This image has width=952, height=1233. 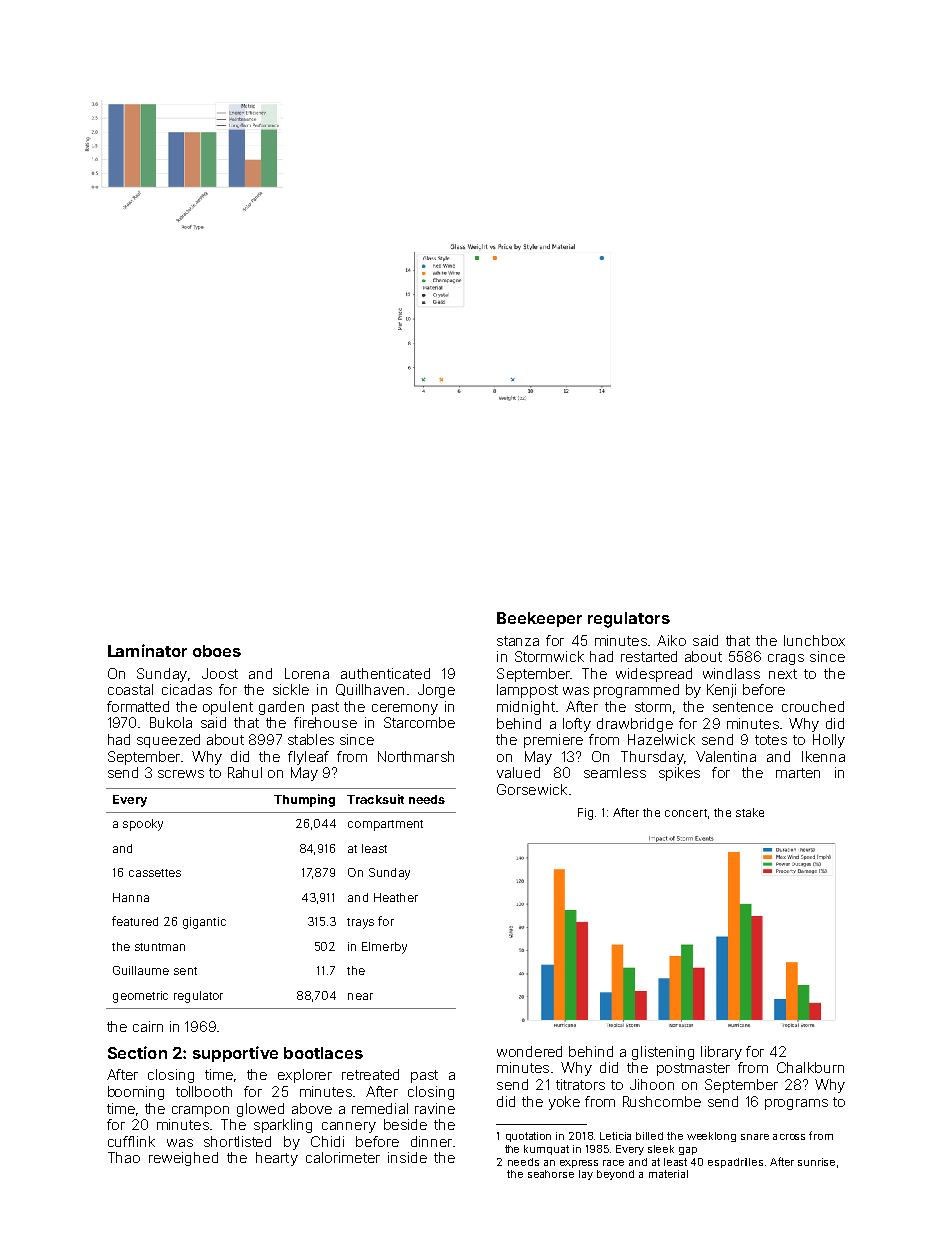 I want to click on reweighed, so click(x=183, y=1159).
